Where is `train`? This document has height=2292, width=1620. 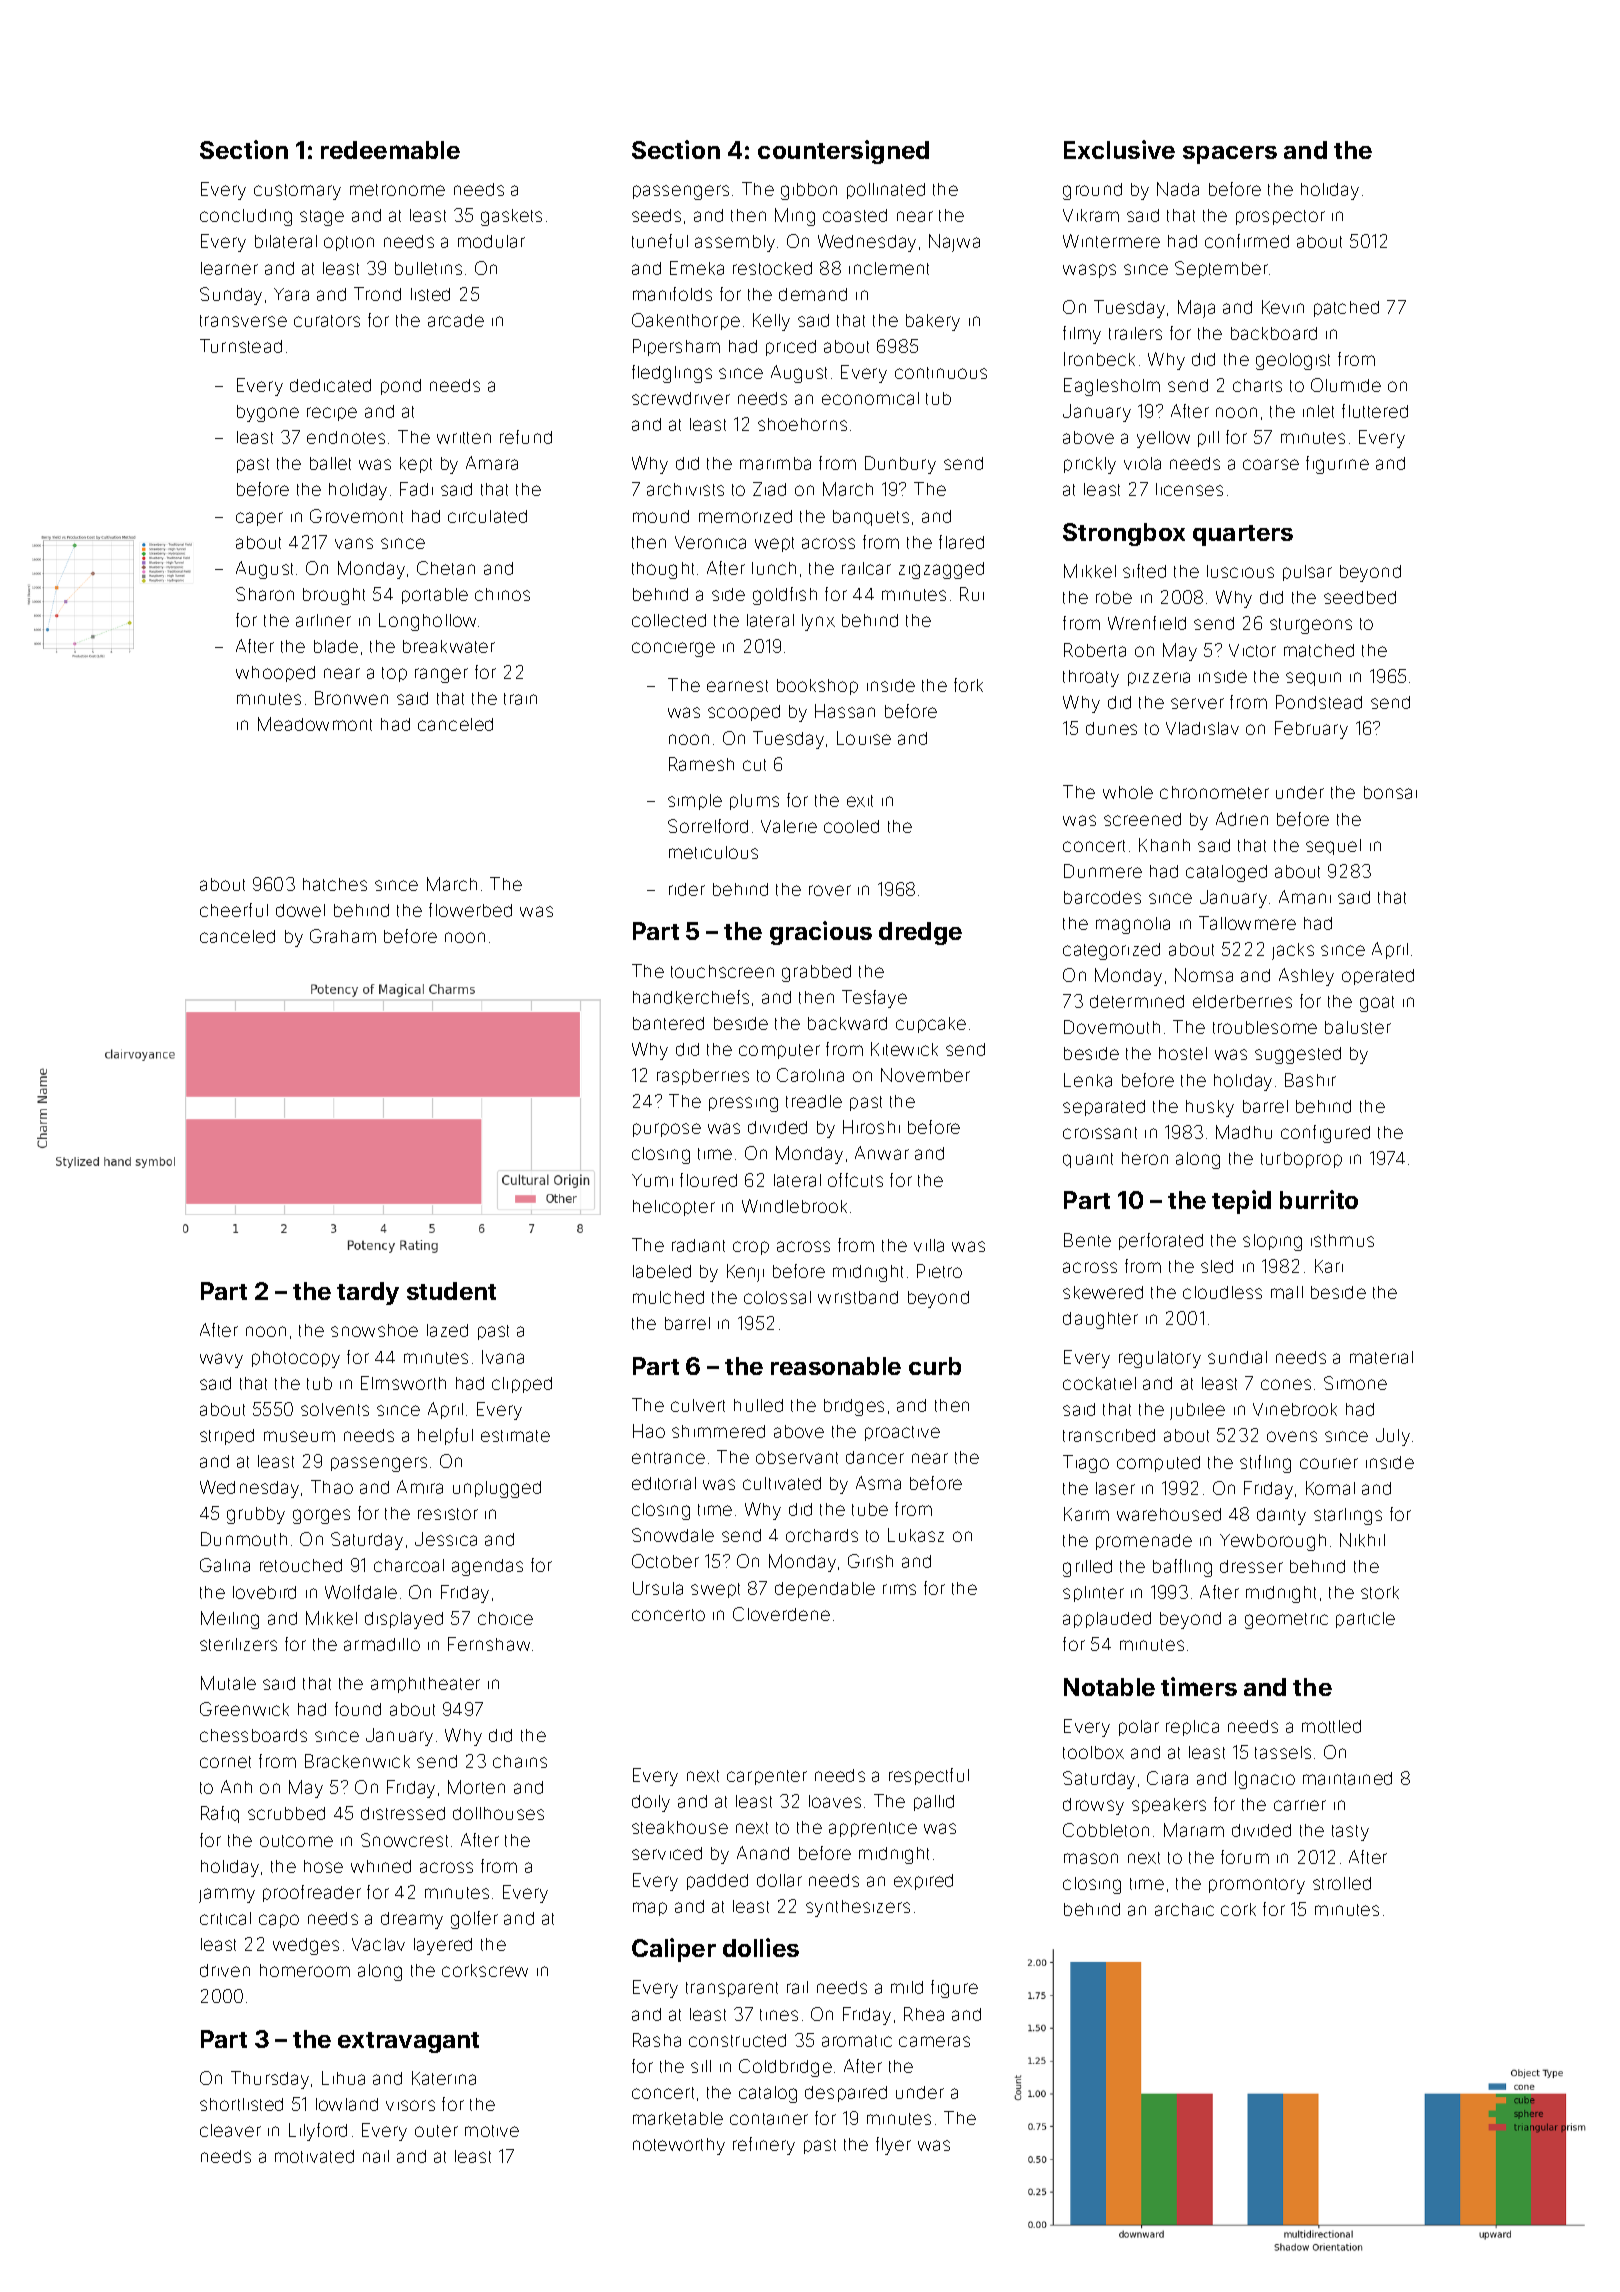
train is located at coordinates (520, 699).
